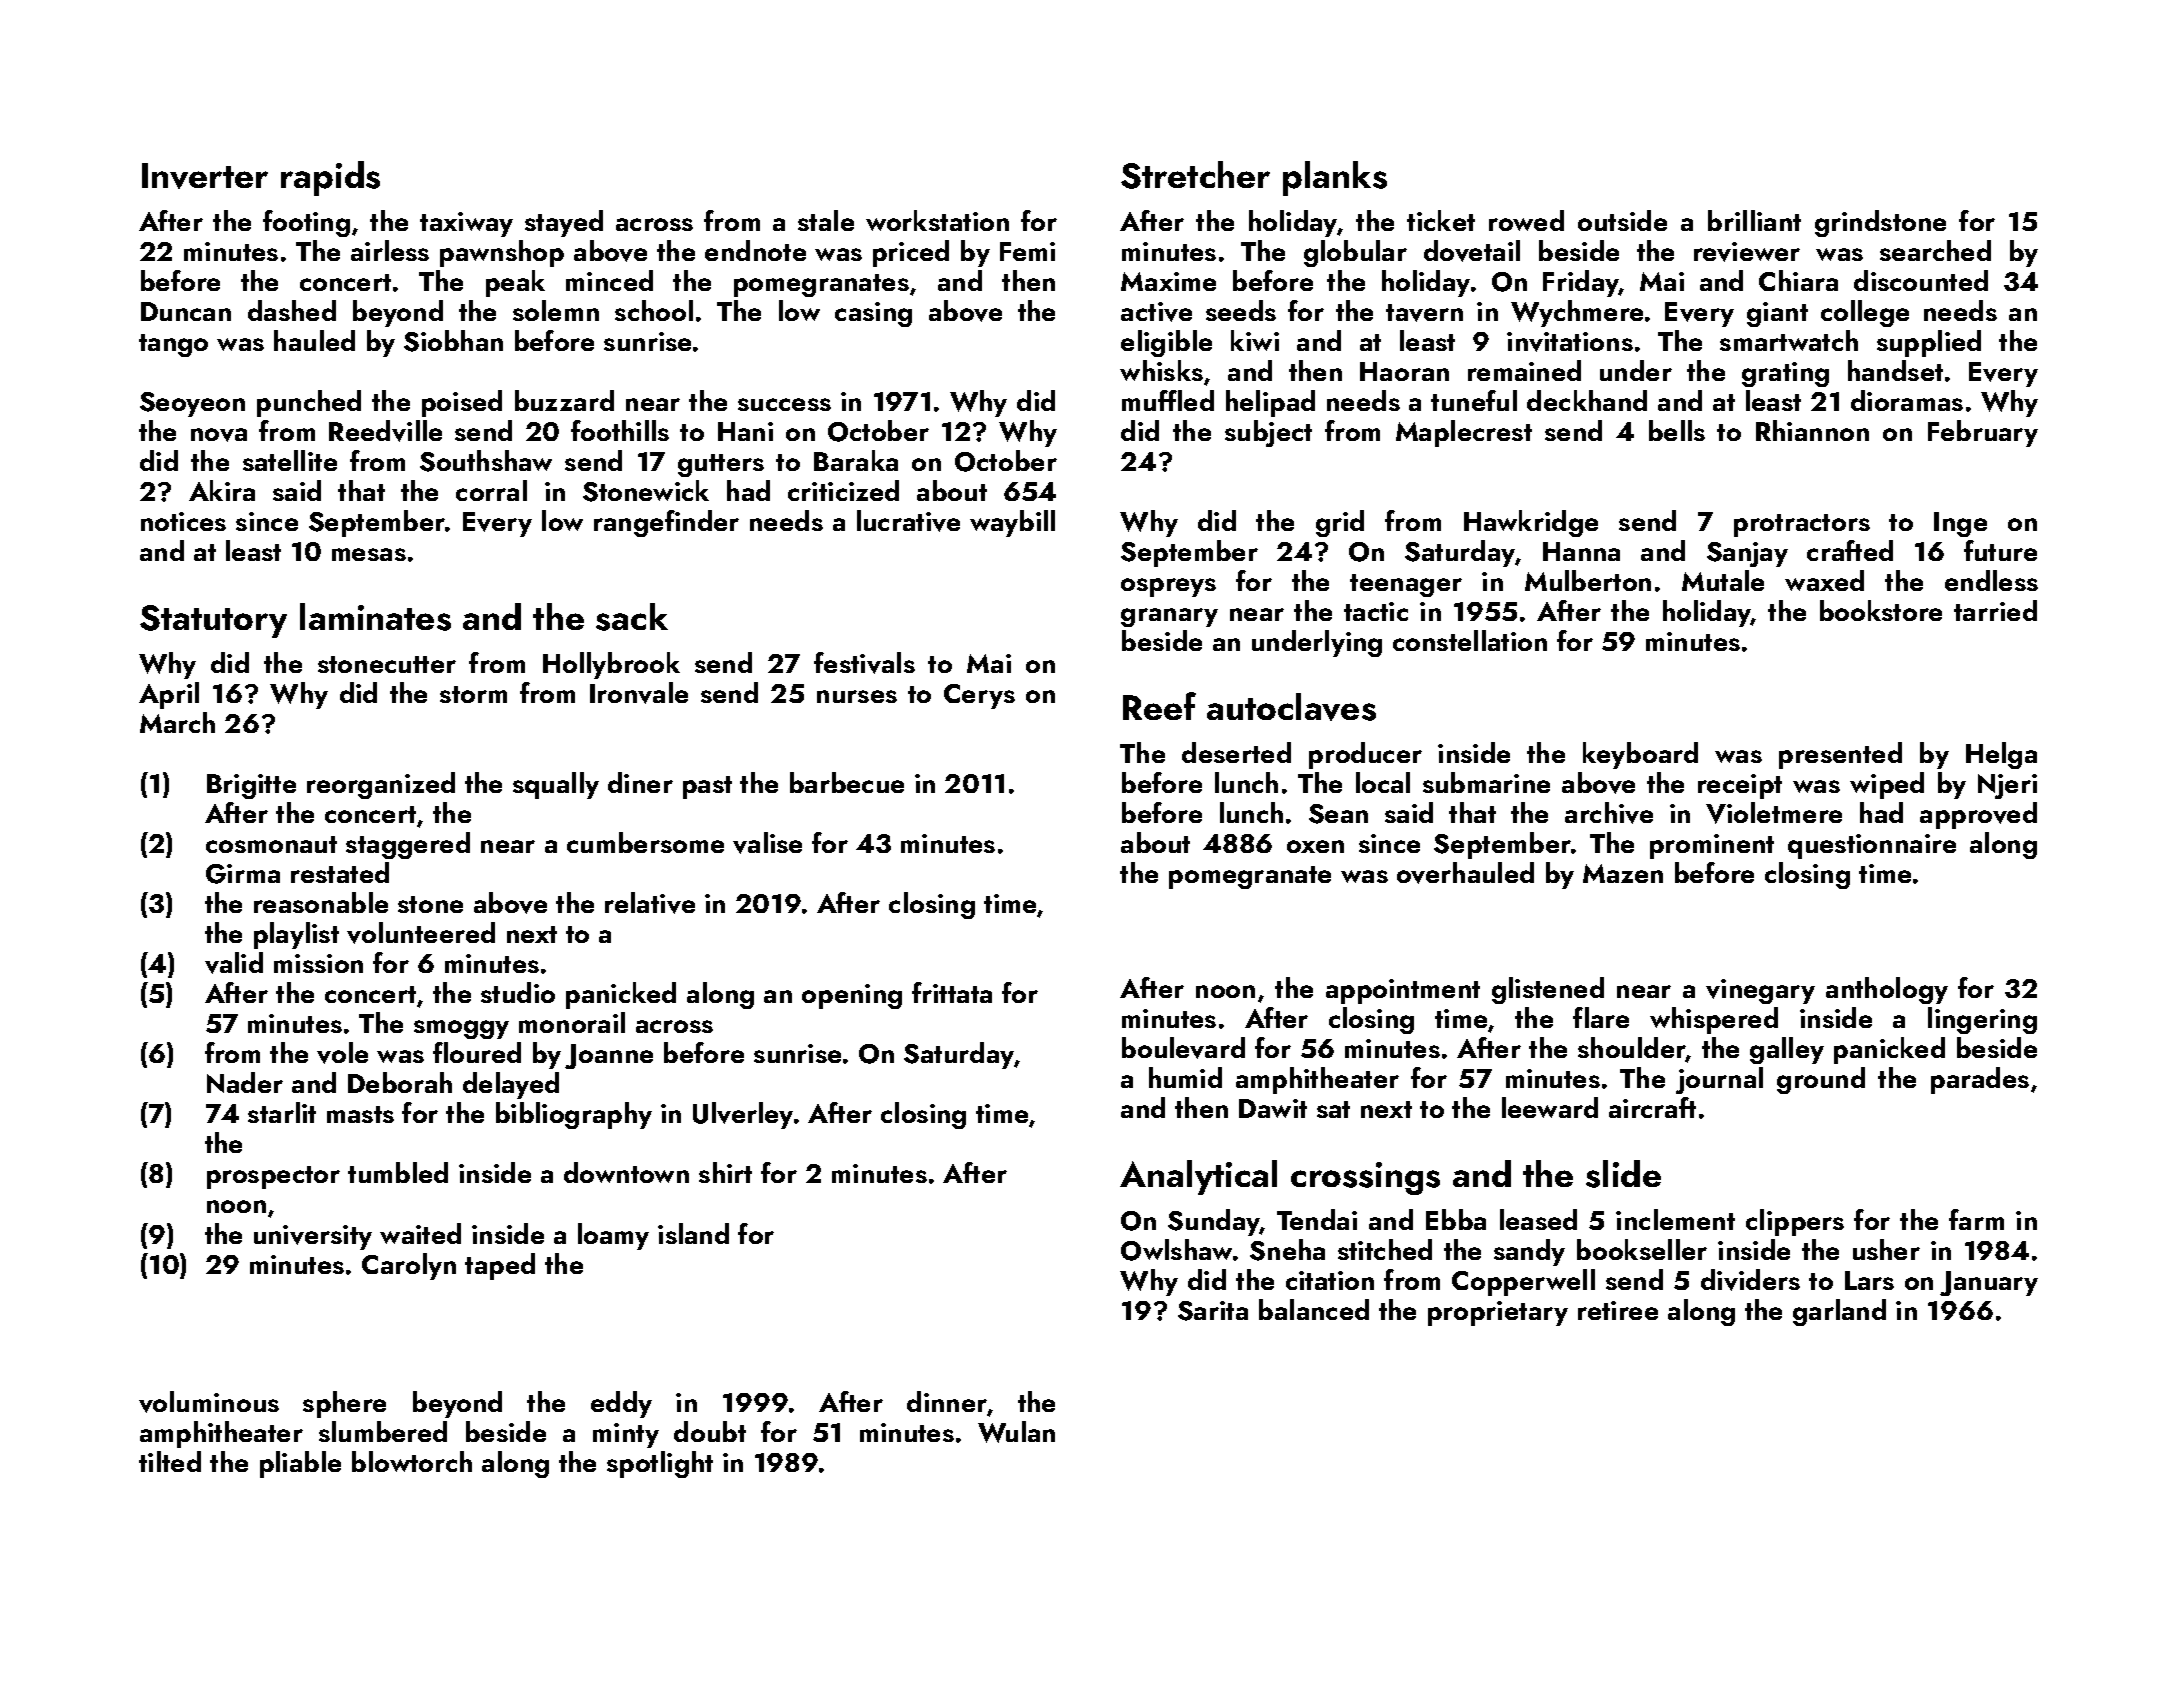  Describe the element at coordinates (183, 521) in the screenshot. I see `notices` at that location.
